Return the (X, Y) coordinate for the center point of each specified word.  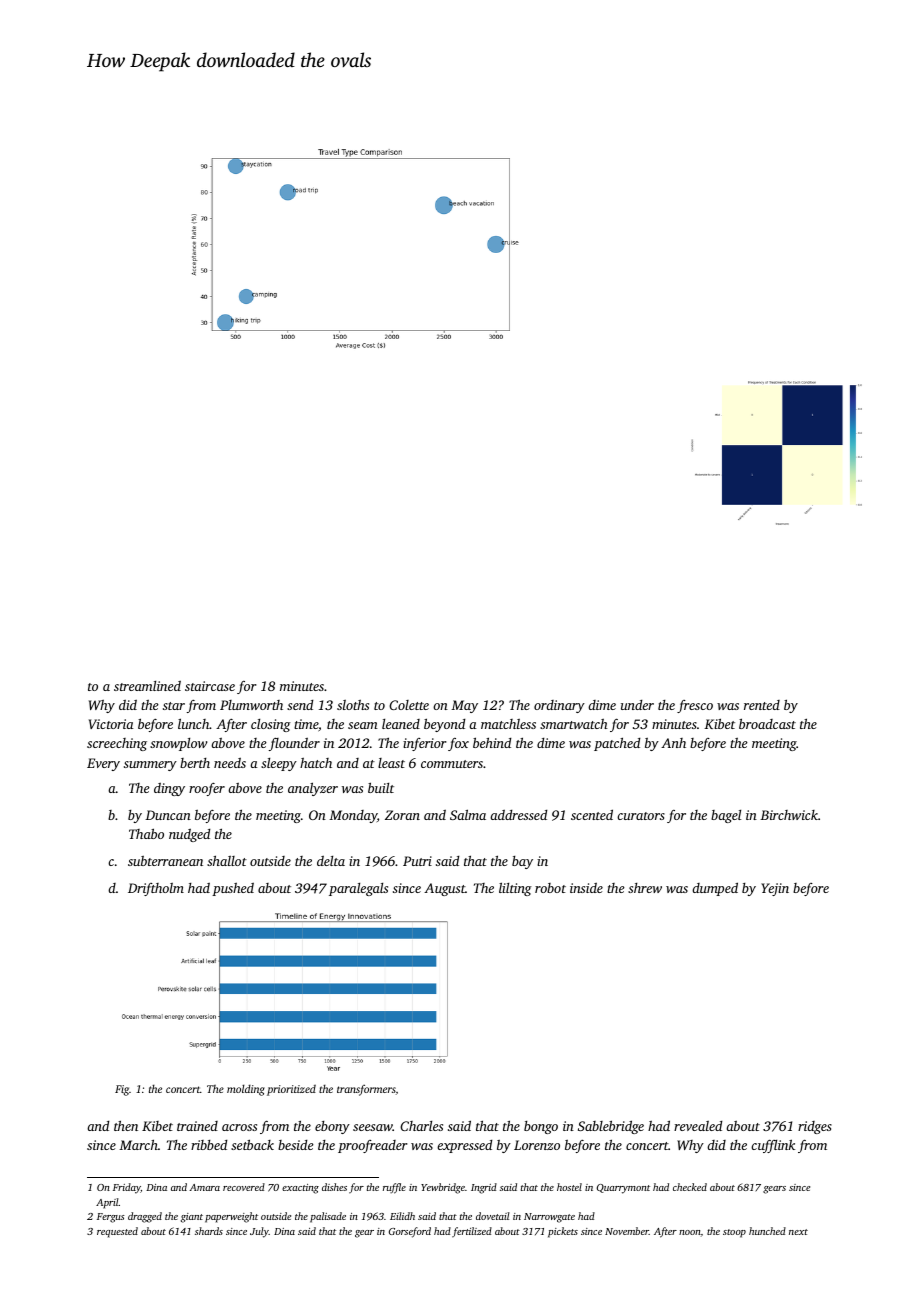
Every (103, 764)
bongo (541, 1127)
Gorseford (410, 1232)
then (126, 1125)
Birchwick (789, 815)
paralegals (358, 889)
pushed (233, 889)
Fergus (111, 1218)
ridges (815, 1127)
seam (363, 725)
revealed (698, 1126)
